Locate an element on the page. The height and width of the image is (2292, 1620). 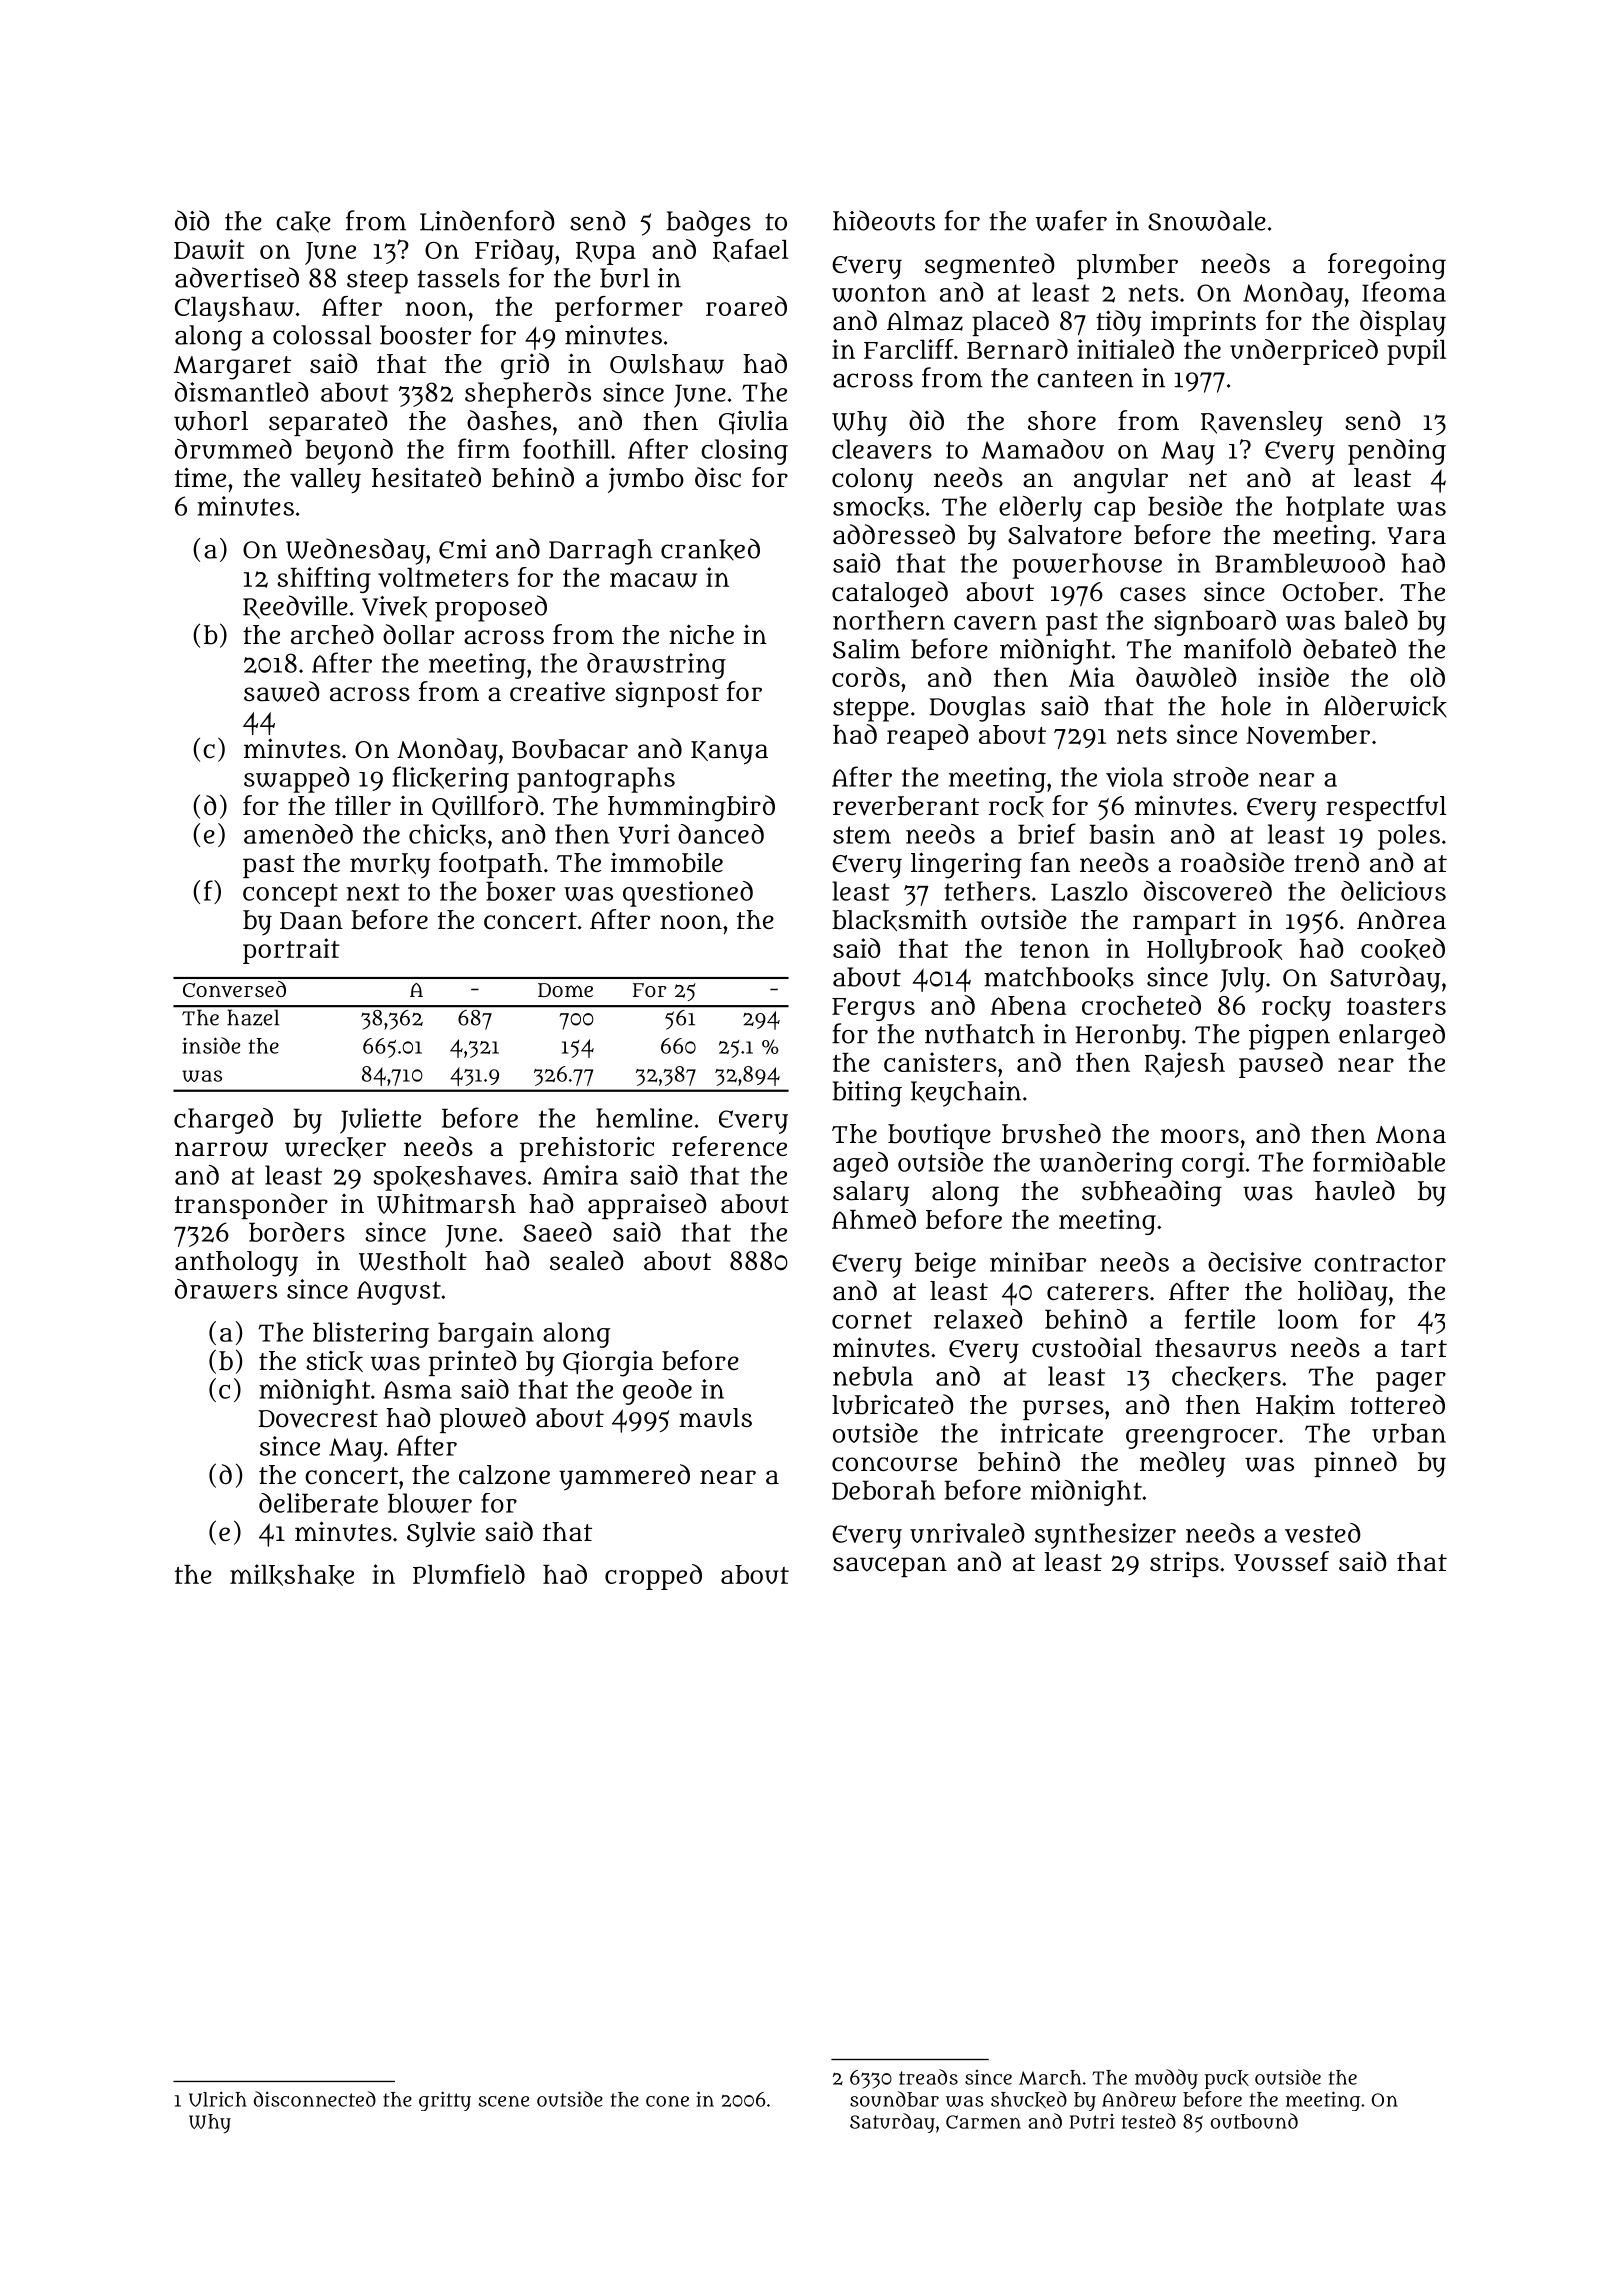
Youssef is located at coordinates (1281, 1561).
